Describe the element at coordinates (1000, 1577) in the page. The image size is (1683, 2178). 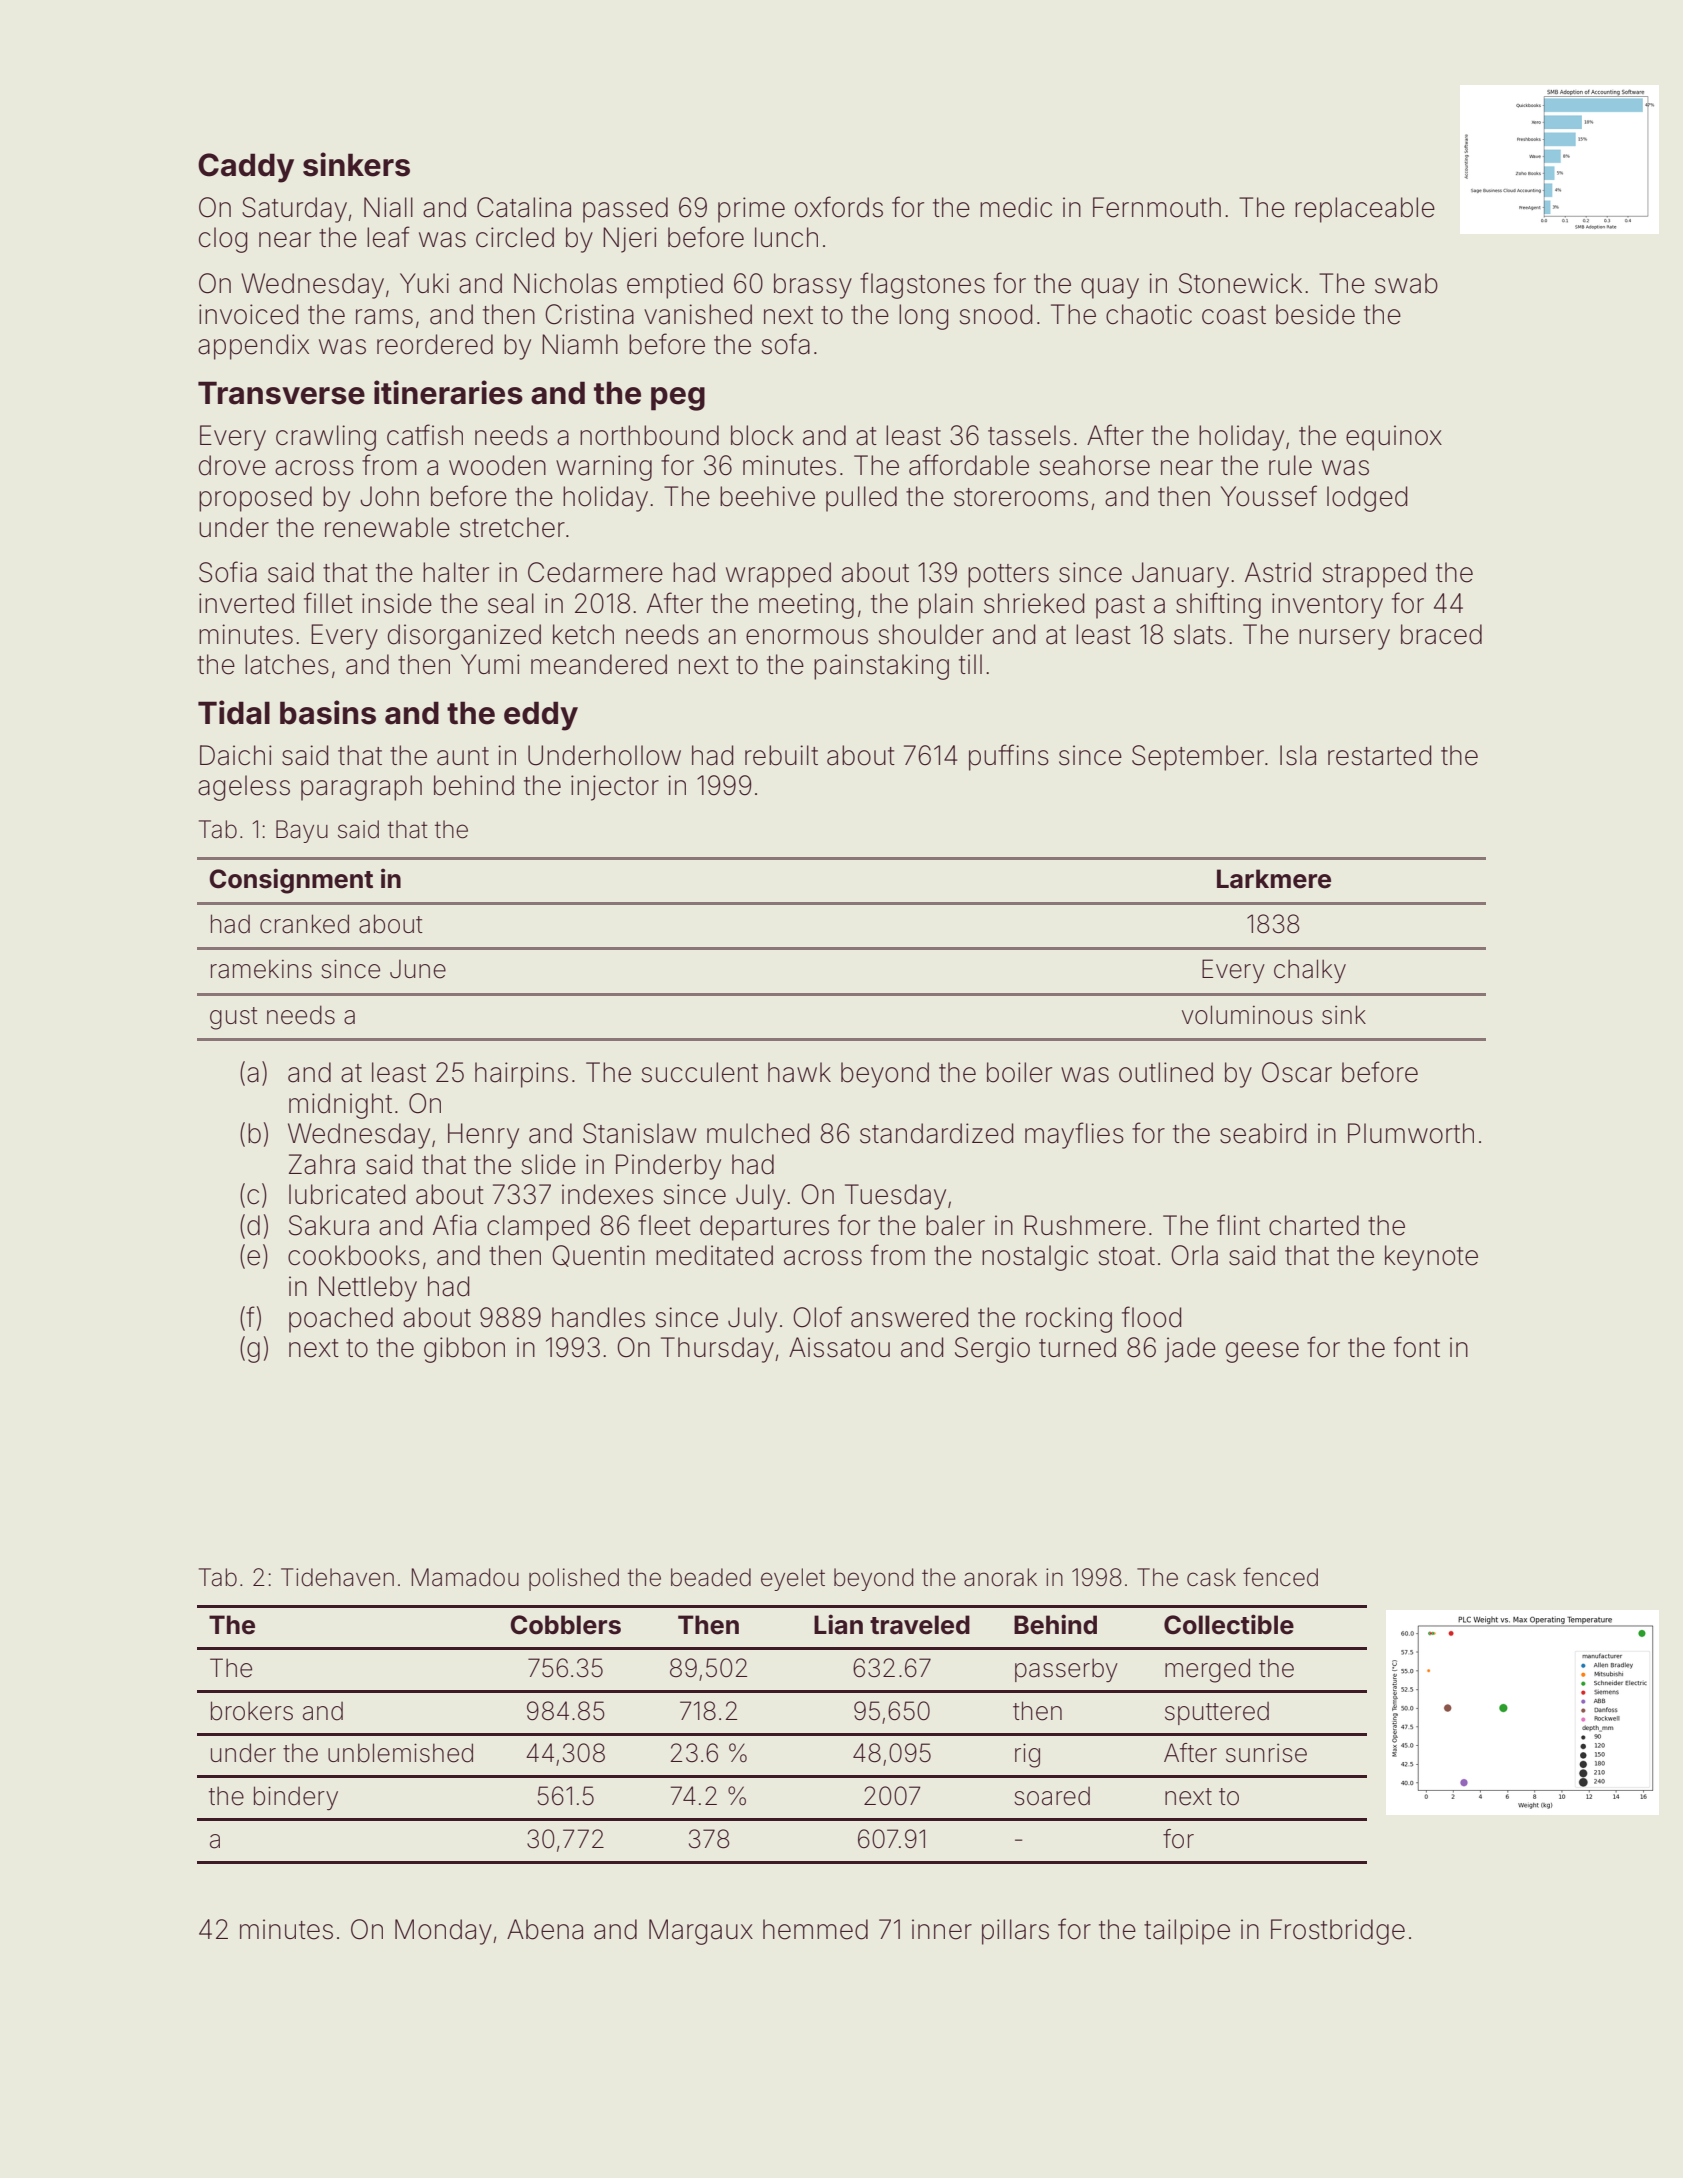
I see `anorak` at that location.
